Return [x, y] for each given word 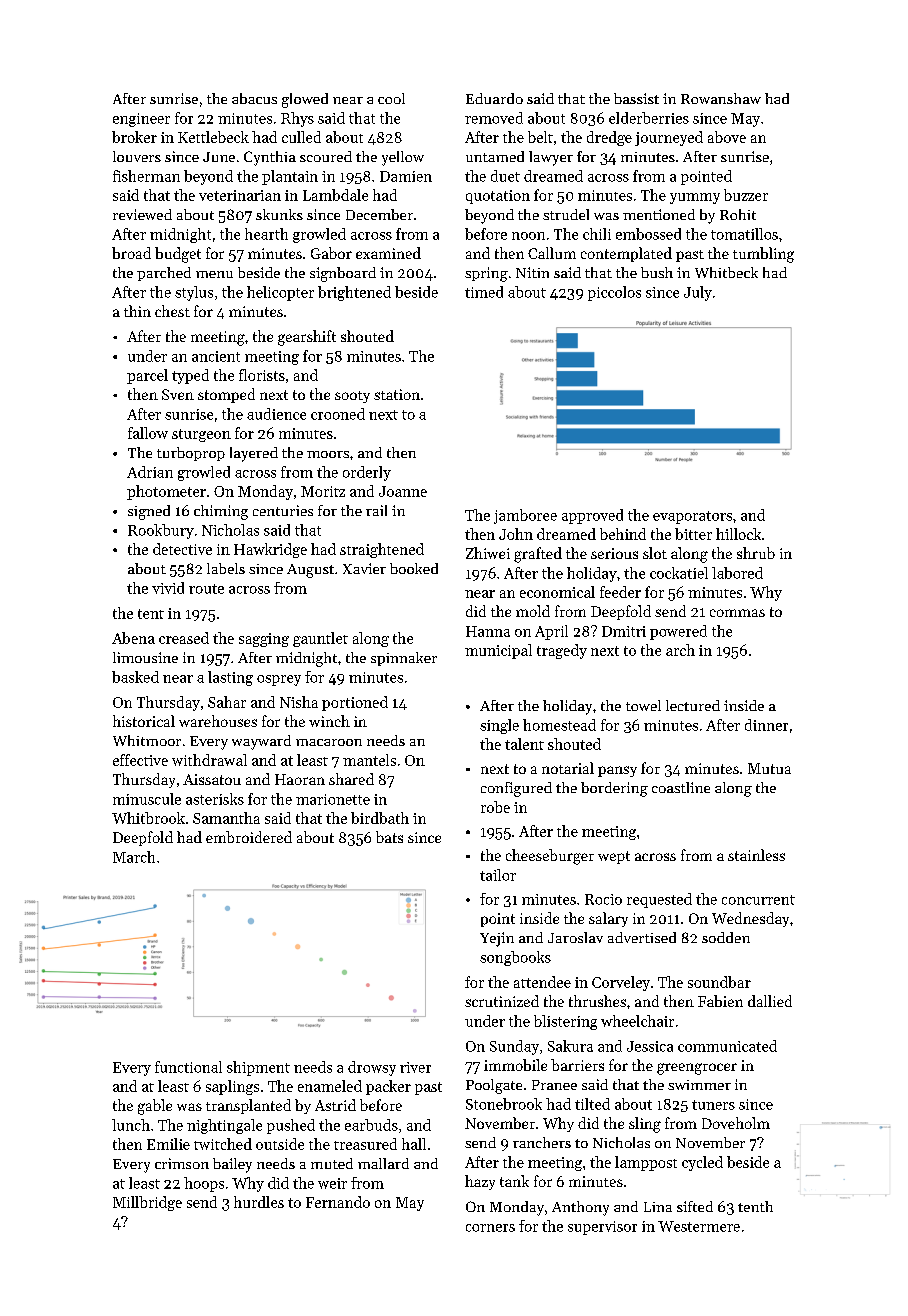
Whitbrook [148, 818]
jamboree [525, 516]
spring [486, 274]
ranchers [542, 1142]
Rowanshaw [721, 98]
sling [645, 1125]
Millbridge [147, 1203]
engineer [141, 120]
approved [592, 516]
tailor [498, 875]
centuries [283, 510]
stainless [756, 855]
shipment [258, 1068]
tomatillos [744, 234]
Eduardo [494, 98]
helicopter [280, 293]
